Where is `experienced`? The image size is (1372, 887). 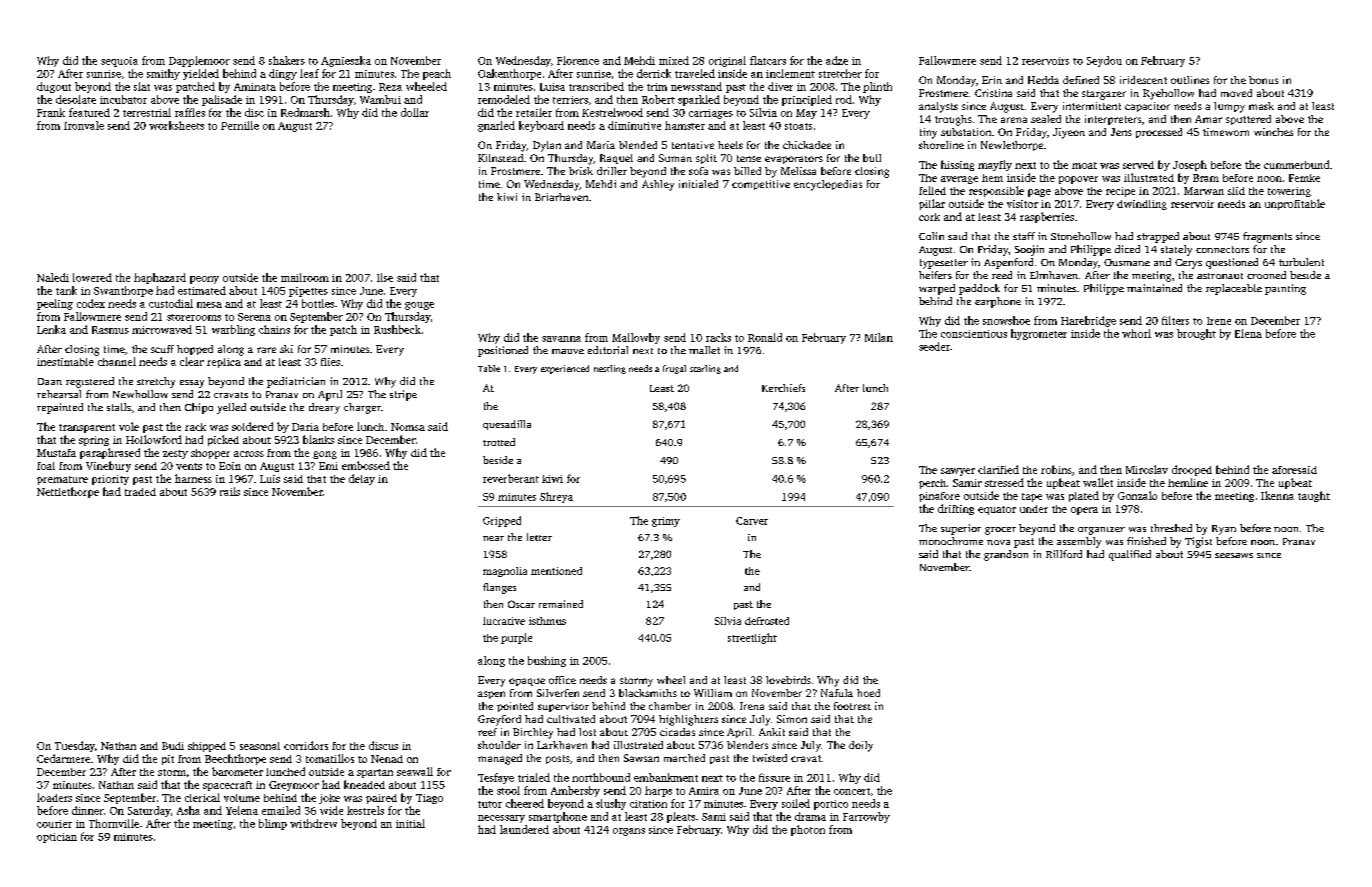
experienced is located at coordinates (565, 369).
